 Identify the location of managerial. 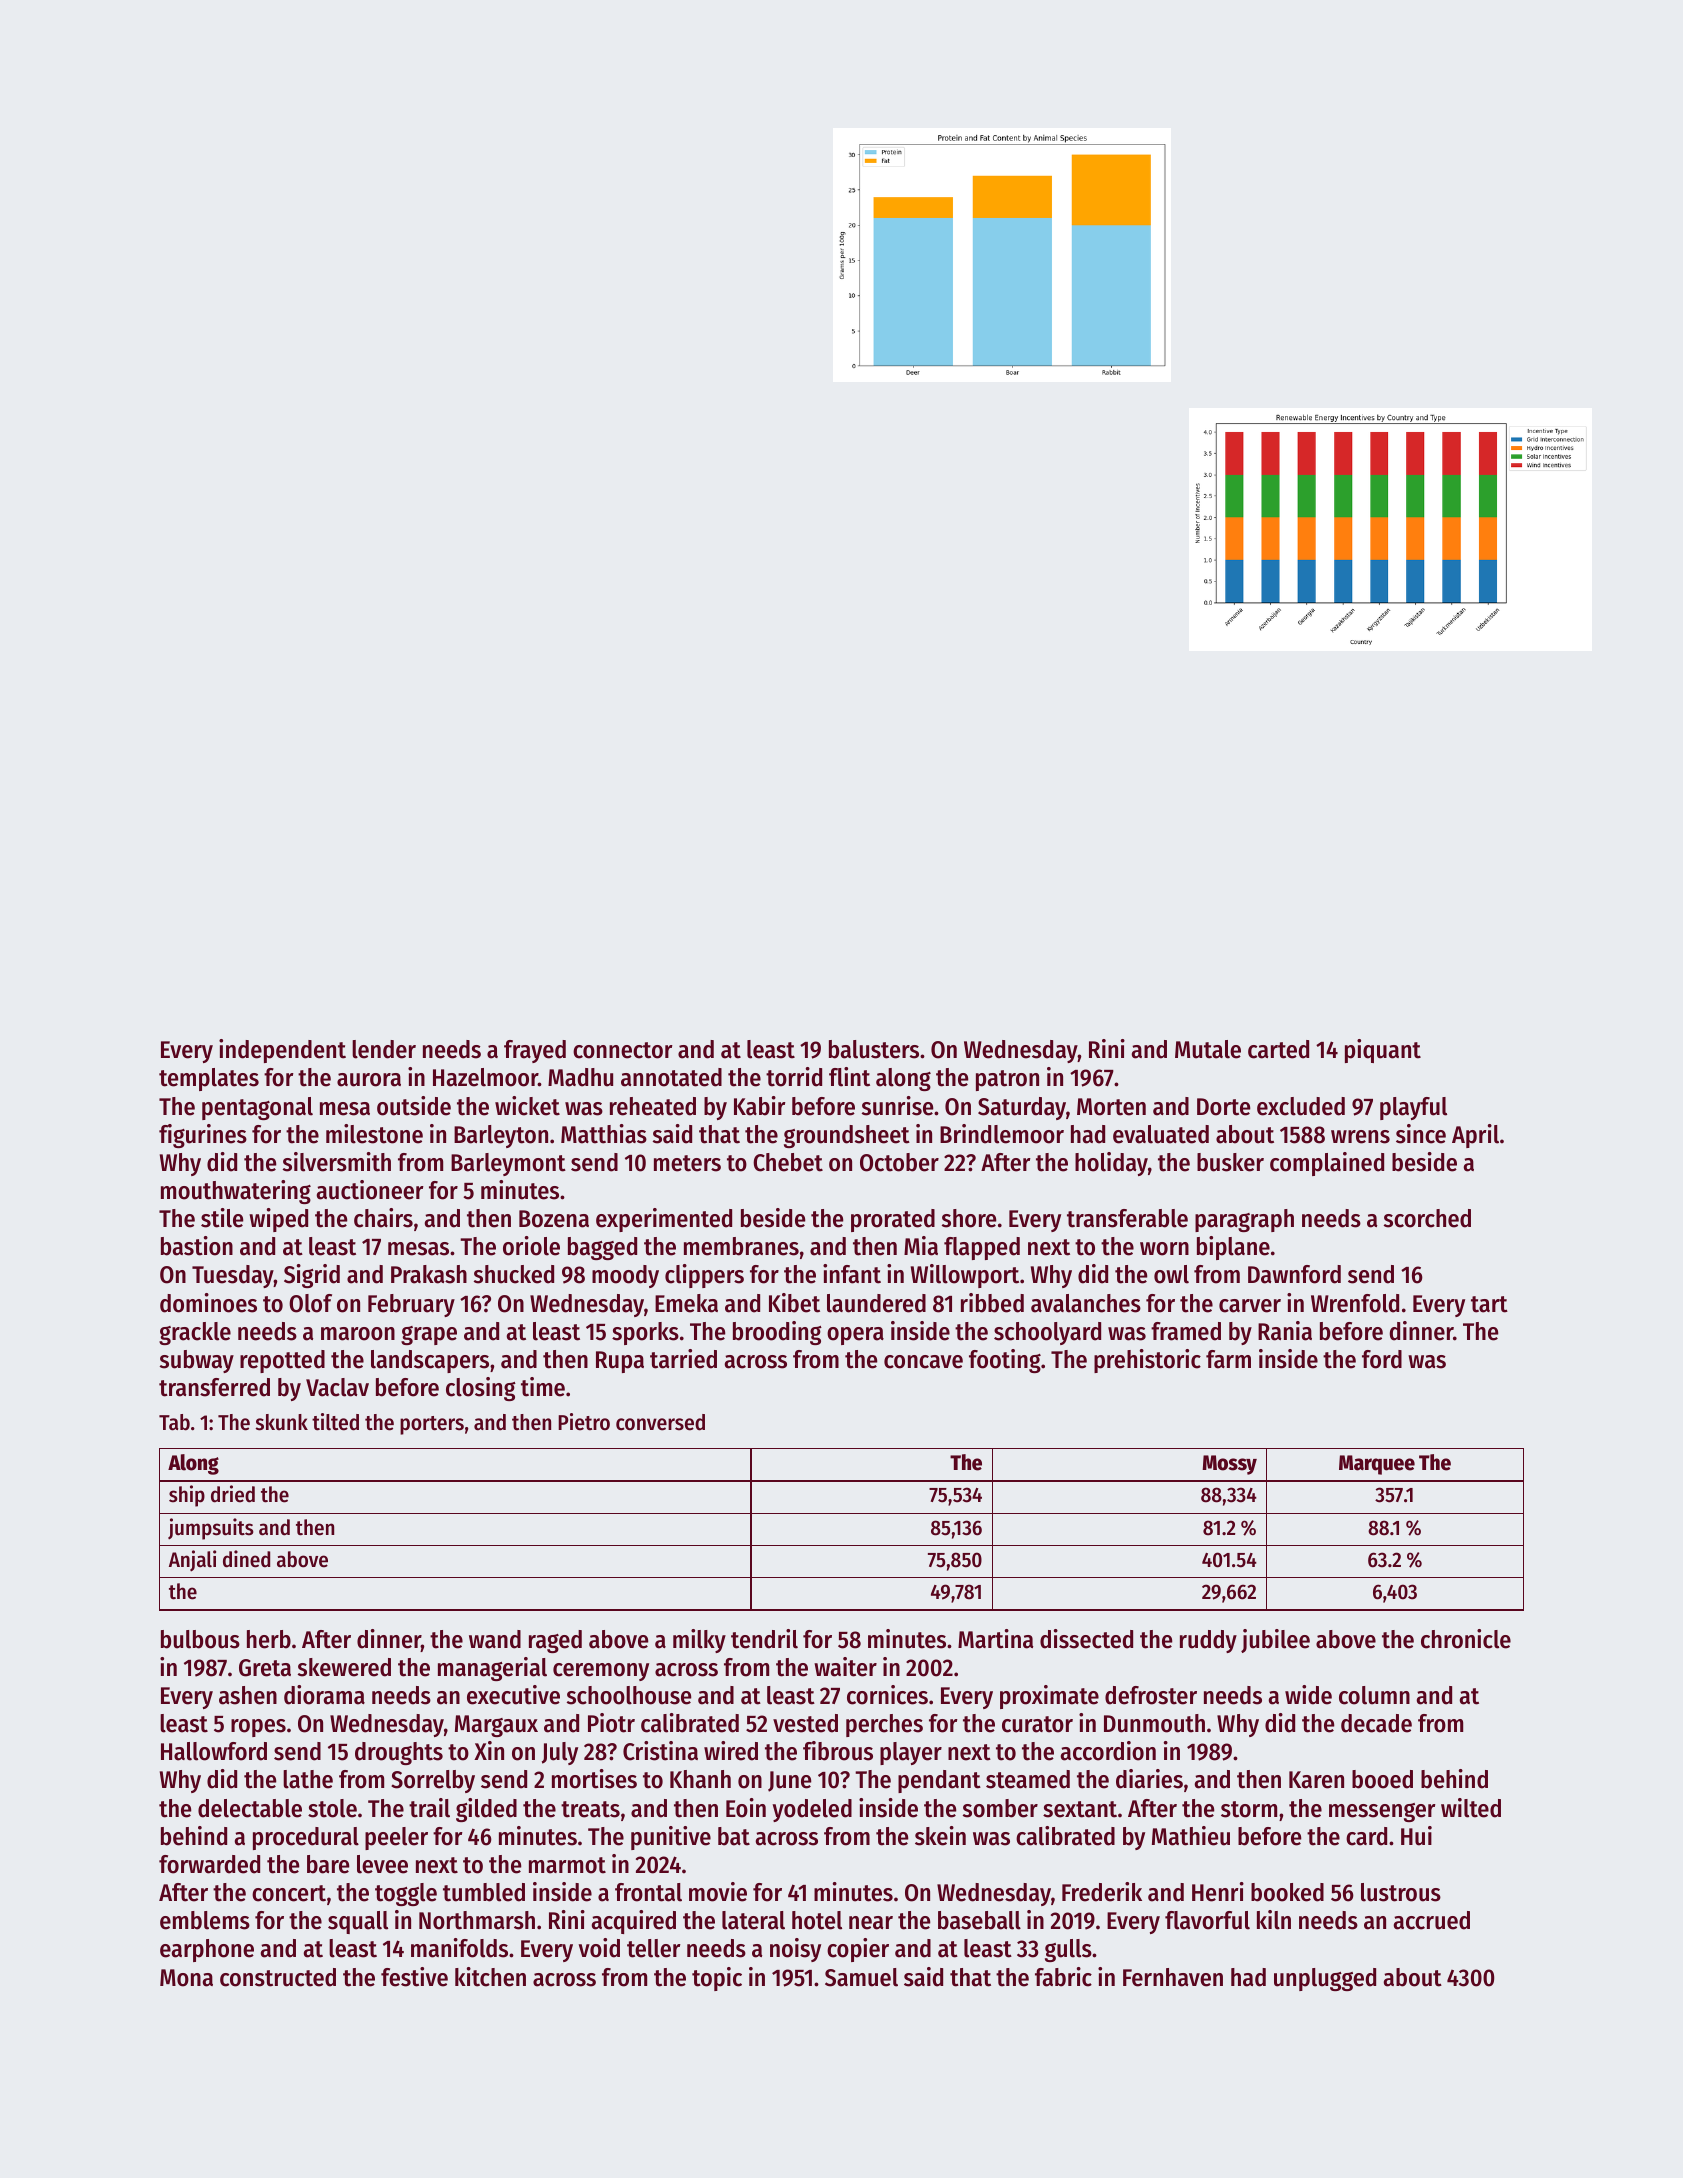
(492, 1669).
